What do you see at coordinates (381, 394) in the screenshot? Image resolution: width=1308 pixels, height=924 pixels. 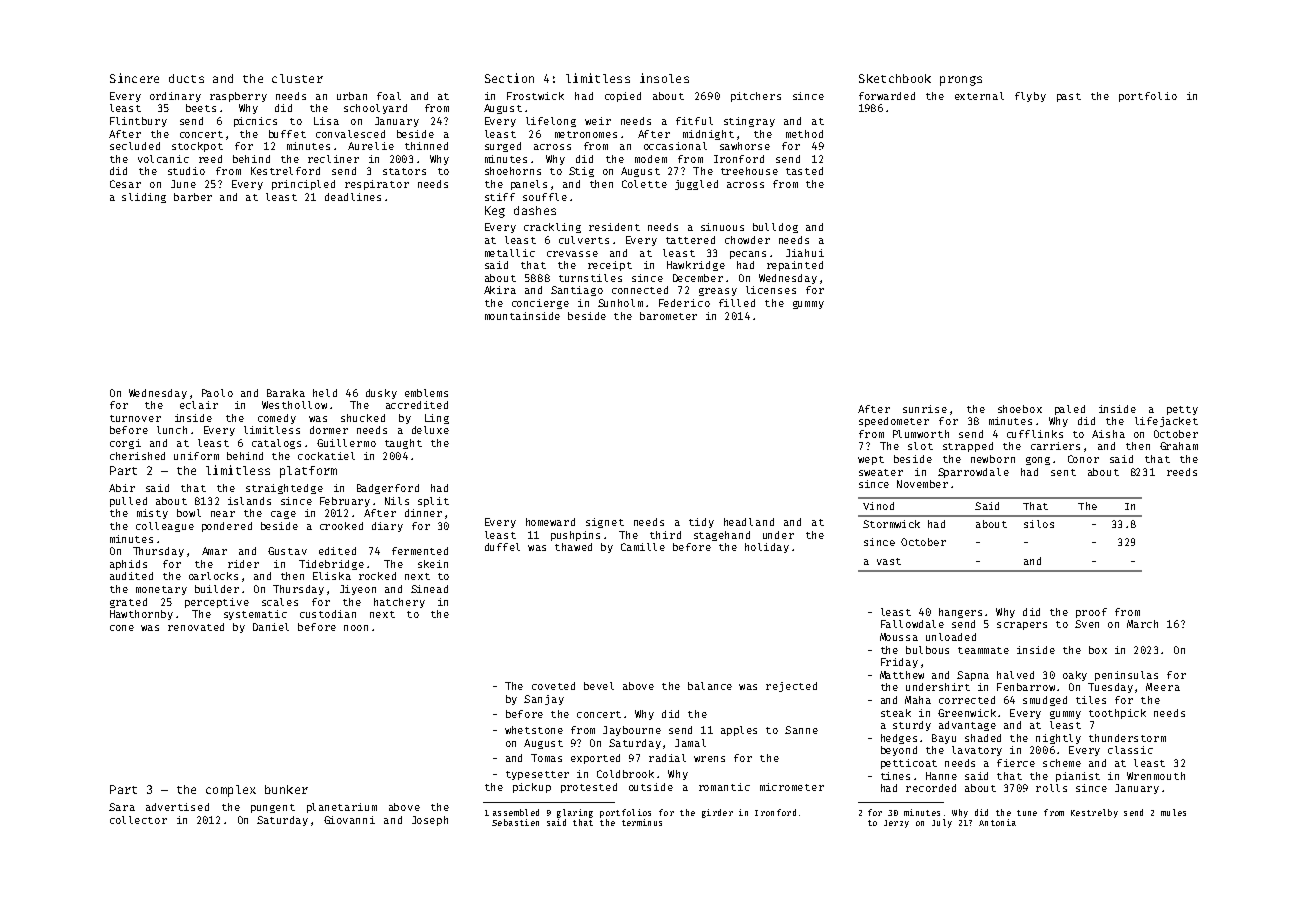 I see `dusky` at bounding box center [381, 394].
